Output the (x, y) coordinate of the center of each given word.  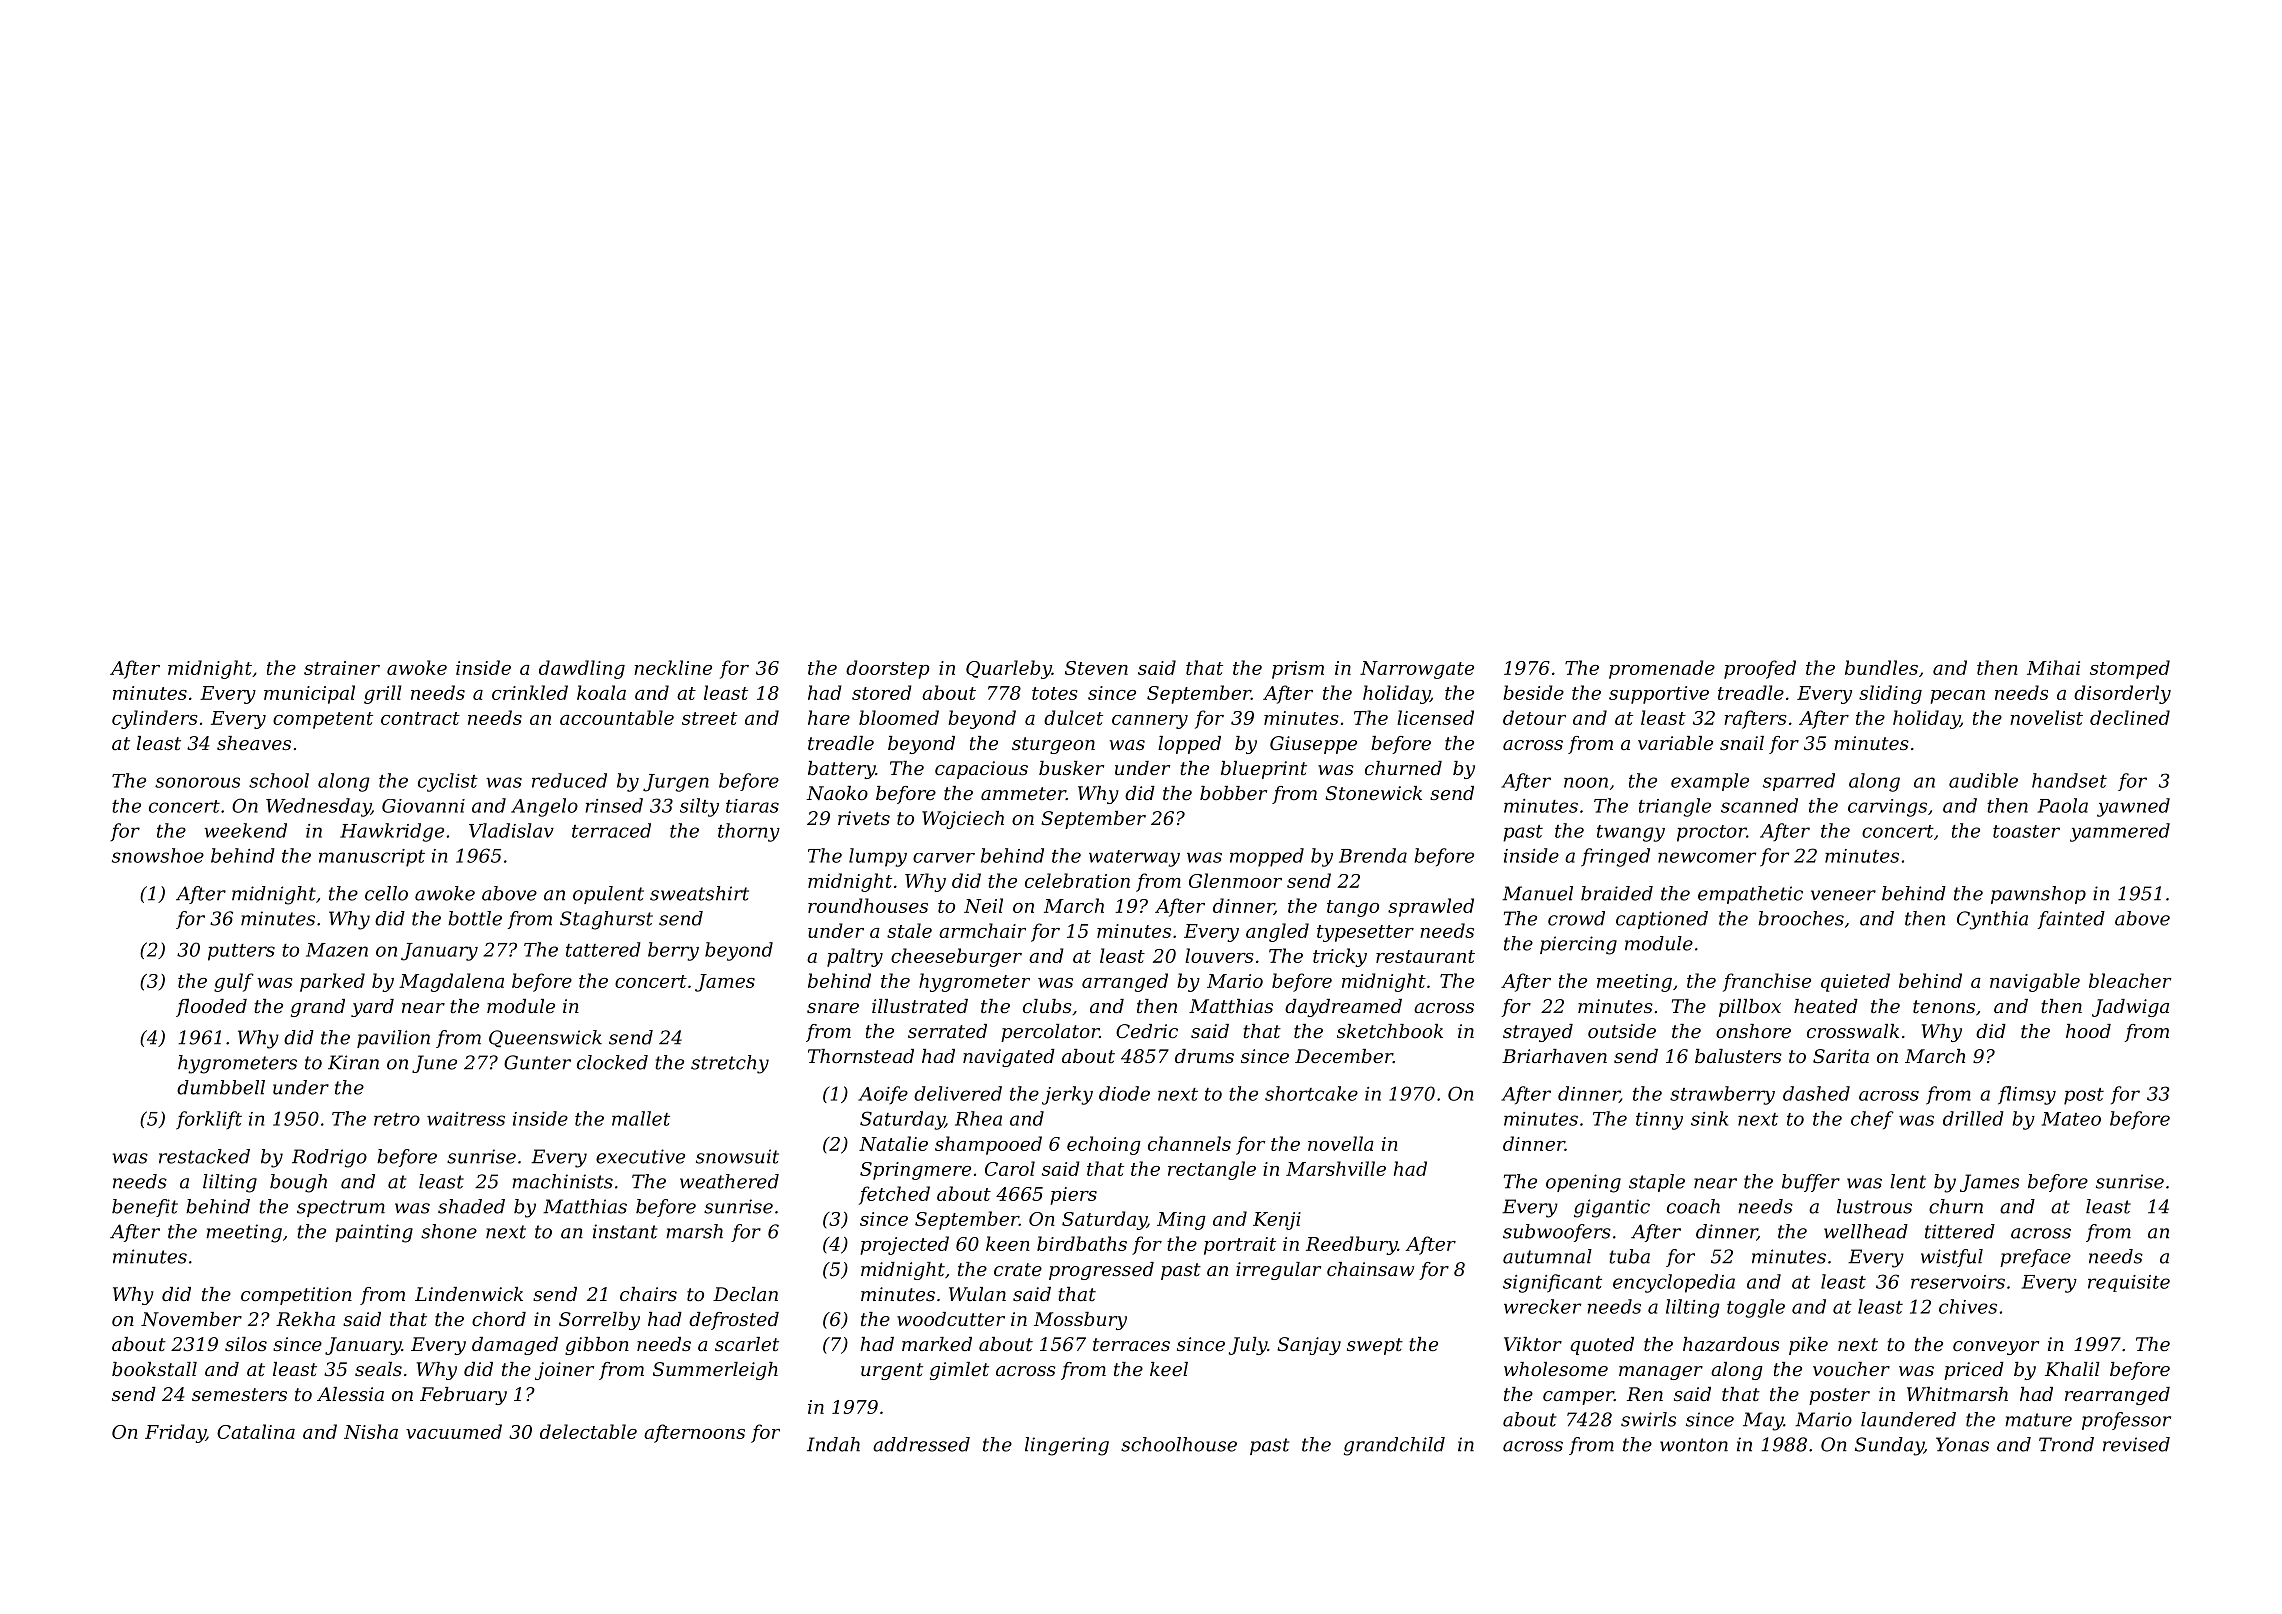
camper (1578, 1398)
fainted (2071, 920)
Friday (175, 1433)
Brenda (1373, 855)
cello (386, 893)
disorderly (2122, 694)
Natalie (893, 1143)
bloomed (899, 717)
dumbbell (221, 1087)
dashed (1816, 1093)
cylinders (155, 719)
